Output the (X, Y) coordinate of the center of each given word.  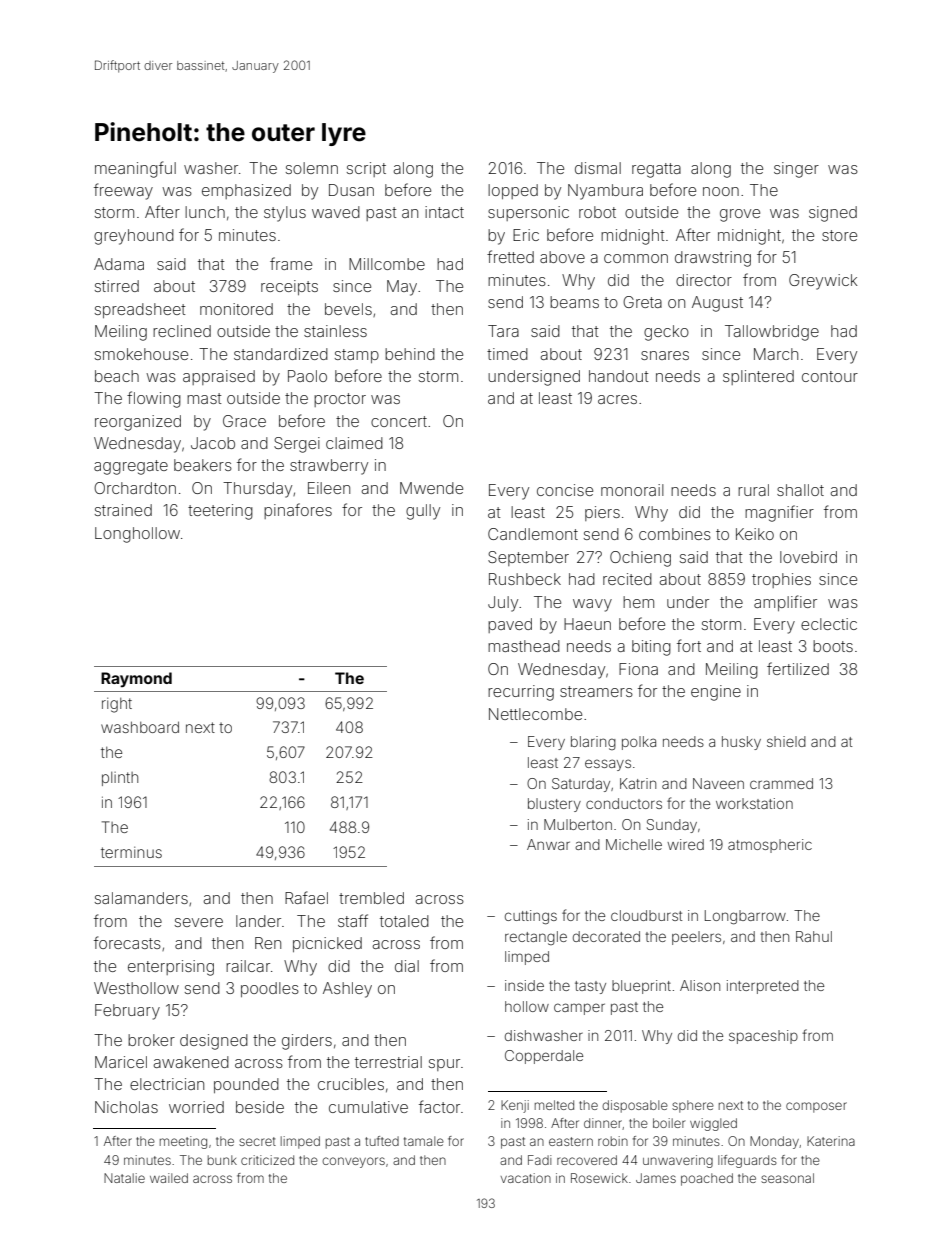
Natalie (124, 1178)
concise (565, 490)
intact (444, 212)
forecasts (127, 942)
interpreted (763, 987)
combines (675, 534)
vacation (526, 1178)
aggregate (131, 467)
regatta (656, 170)
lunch (205, 212)
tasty (590, 987)
